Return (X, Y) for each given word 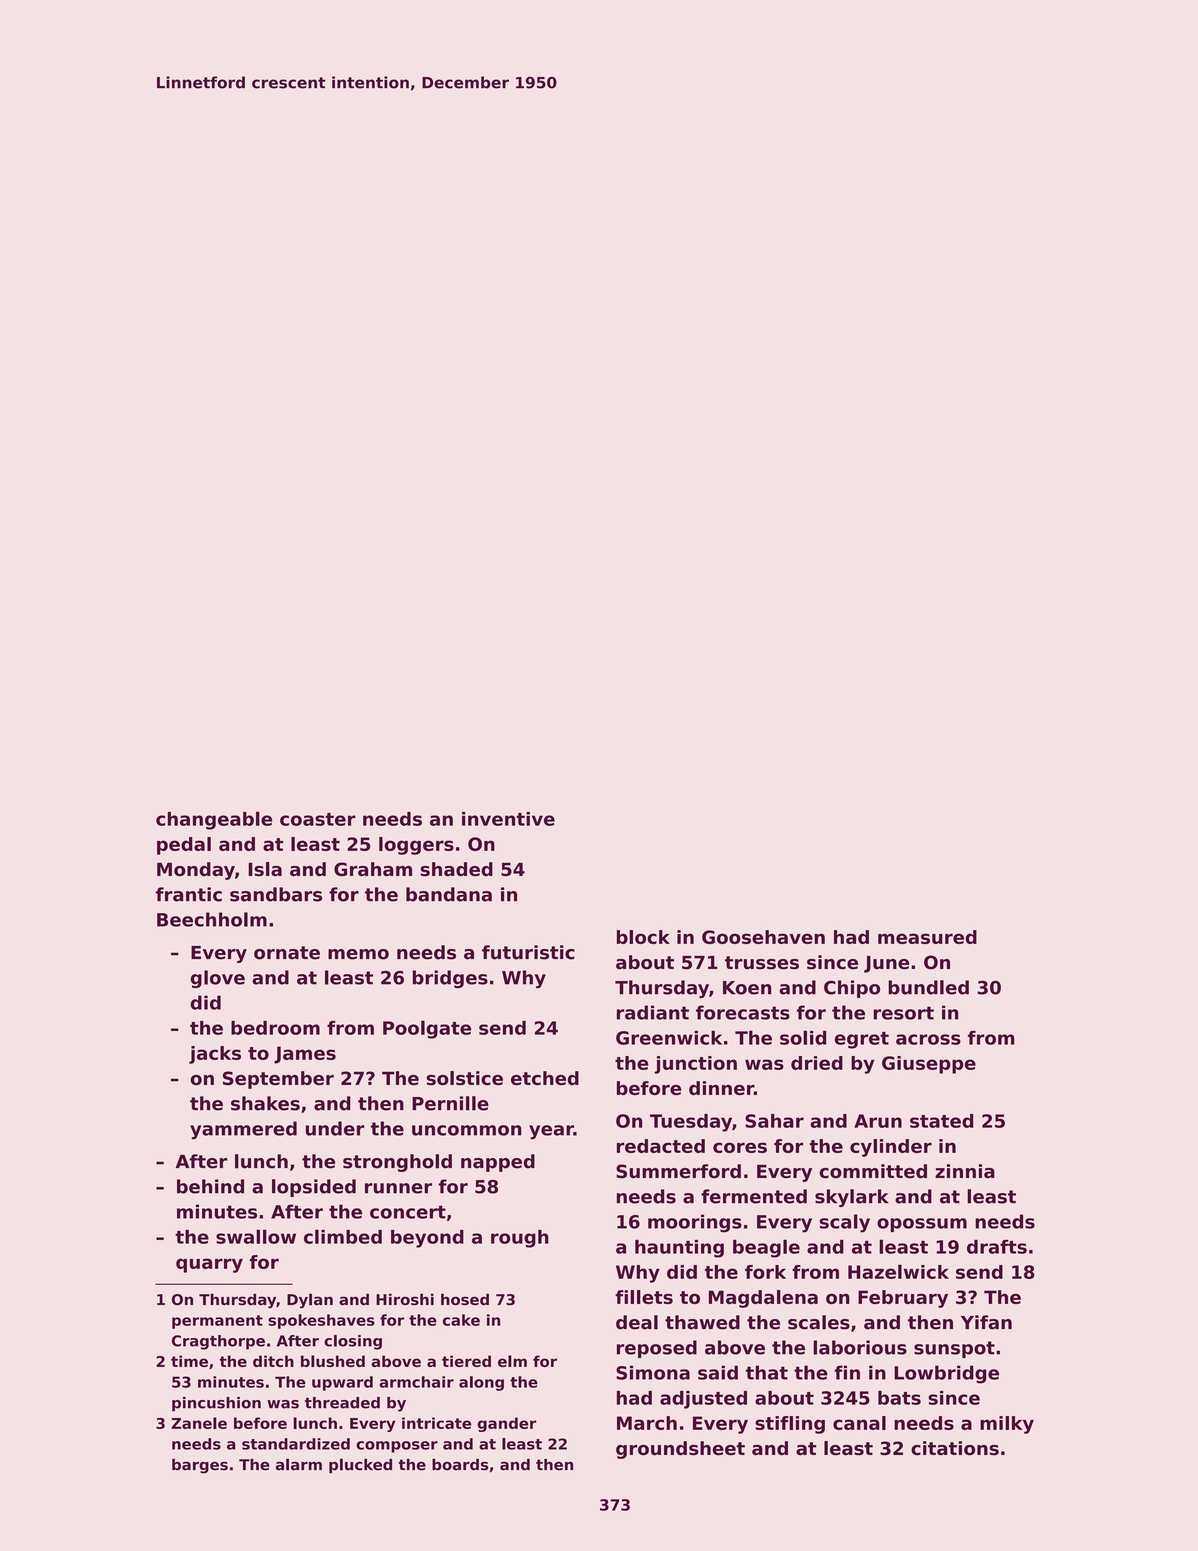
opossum (922, 1225)
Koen (747, 988)
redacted (661, 1146)
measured (927, 937)
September (278, 1080)
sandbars (276, 894)
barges (200, 1466)
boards (460, 1465)
